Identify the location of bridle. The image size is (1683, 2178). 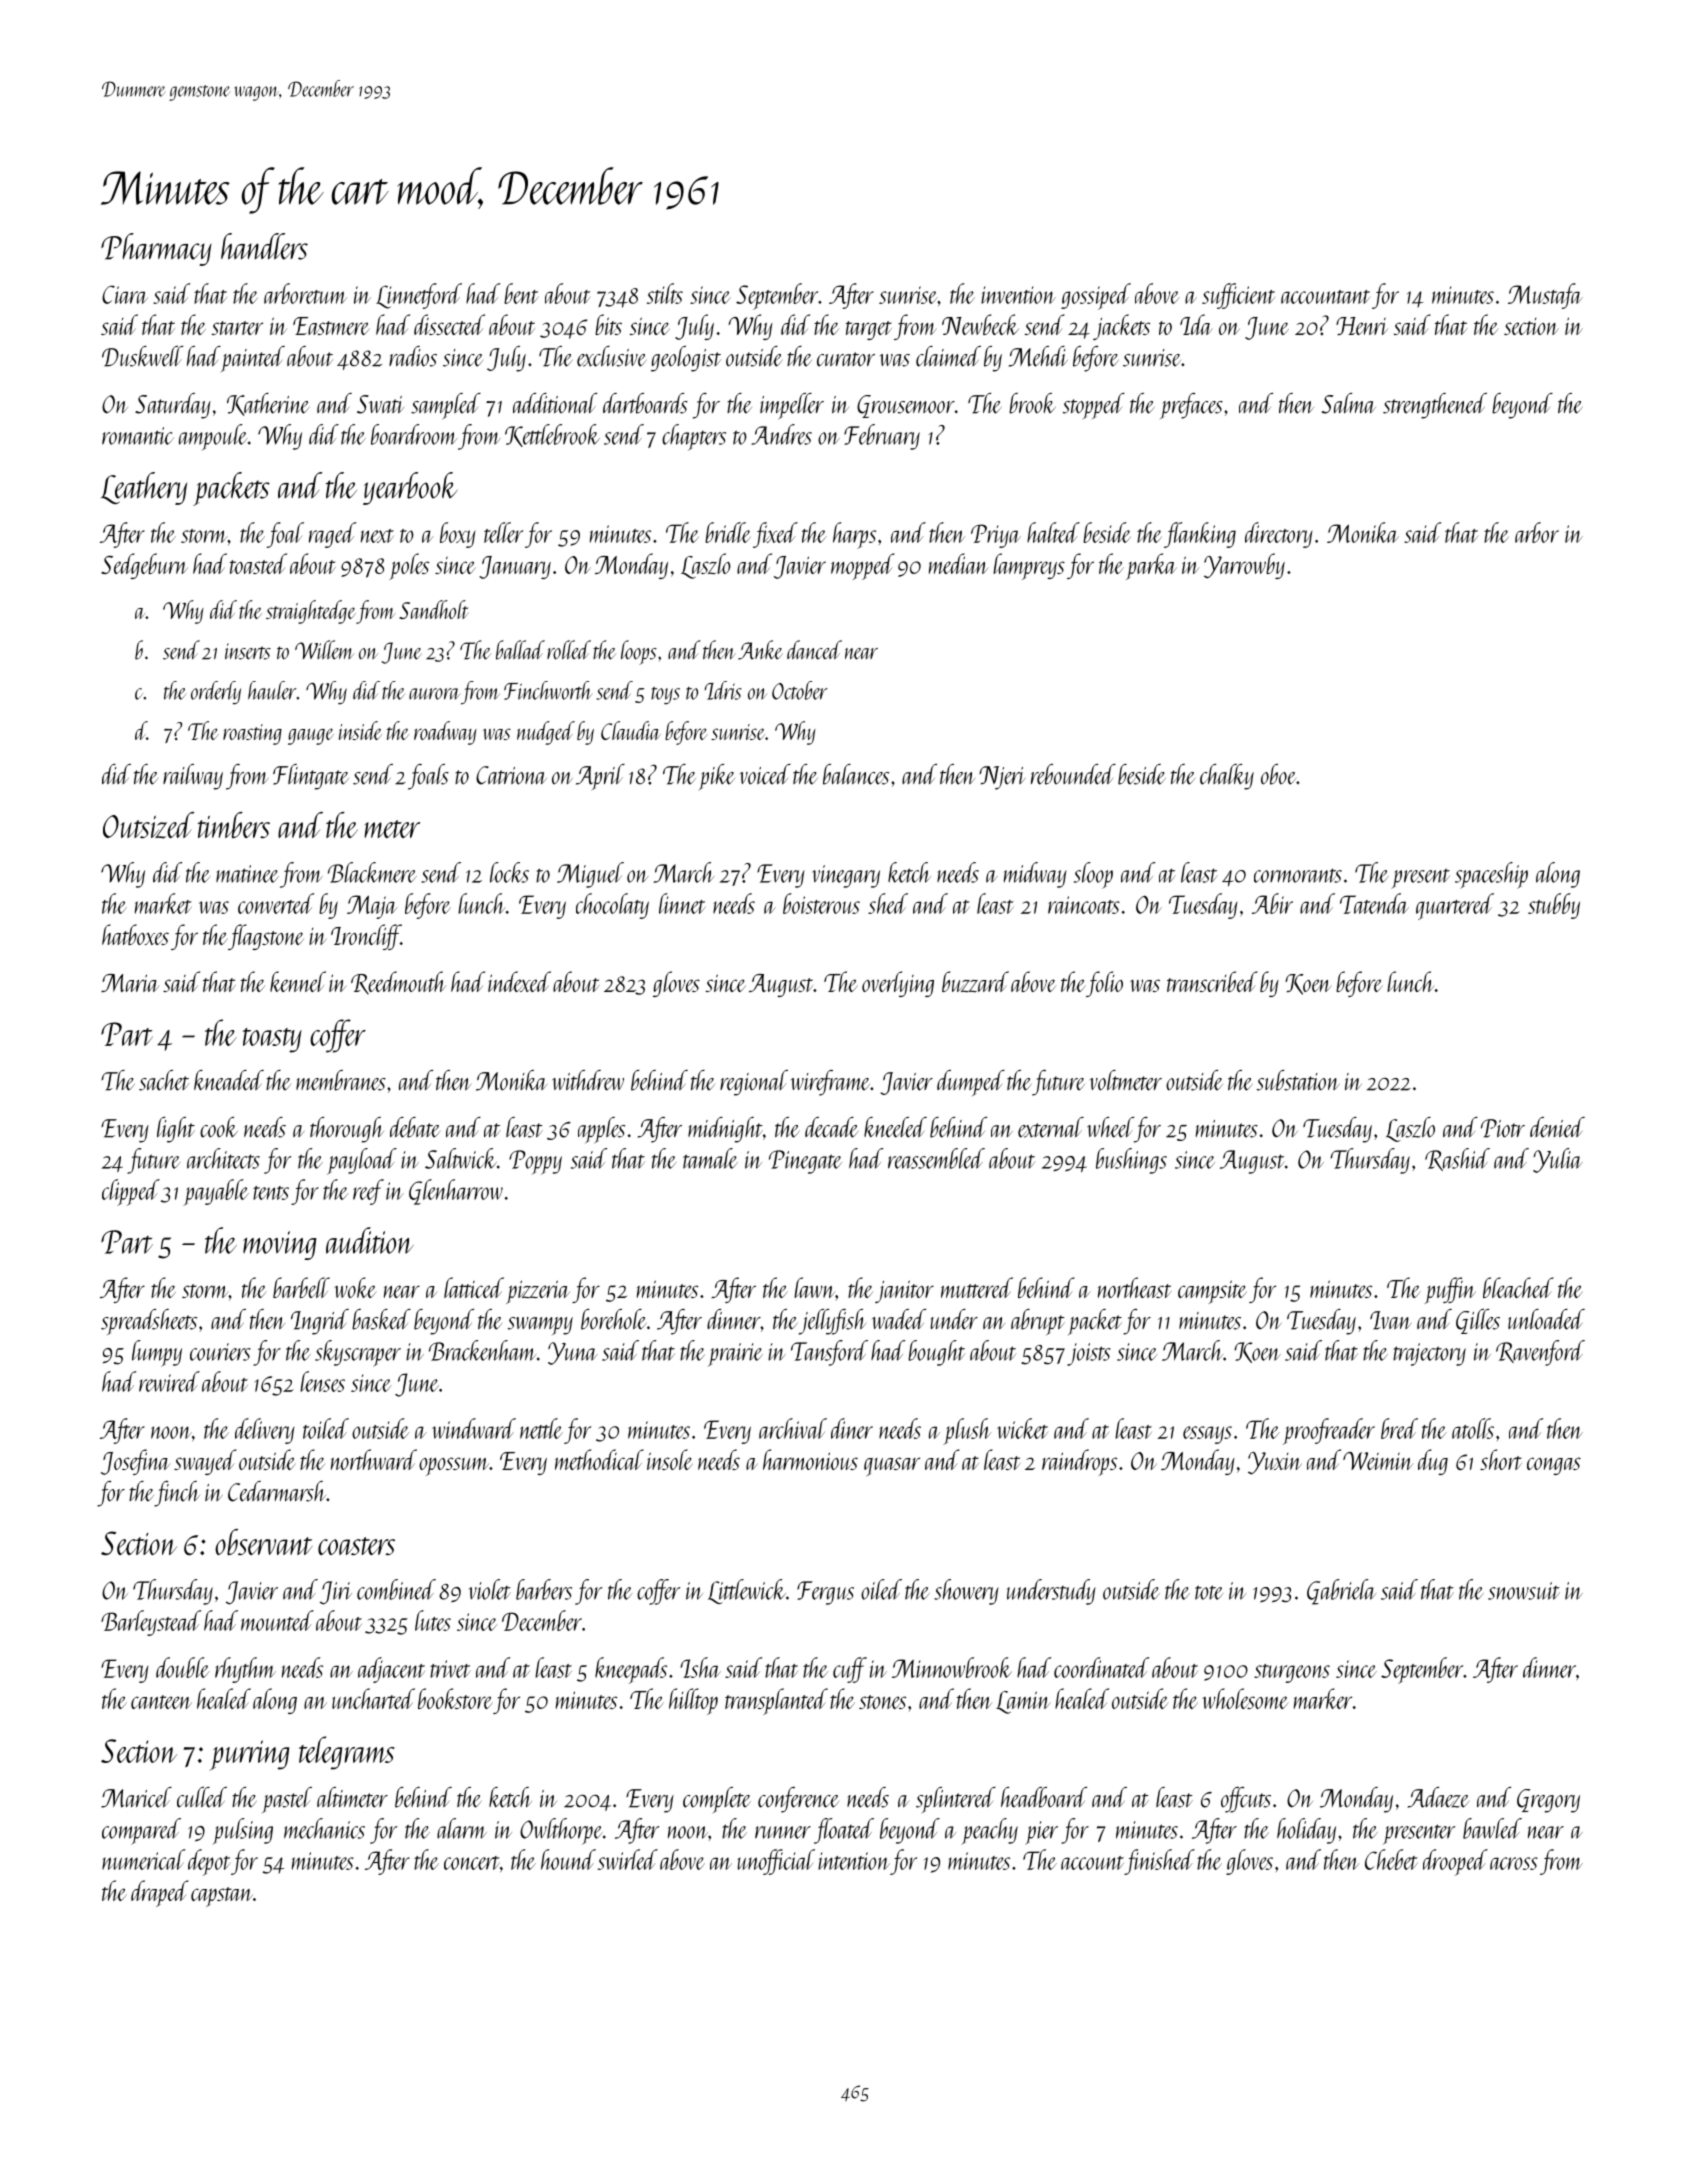
(728, 532).
